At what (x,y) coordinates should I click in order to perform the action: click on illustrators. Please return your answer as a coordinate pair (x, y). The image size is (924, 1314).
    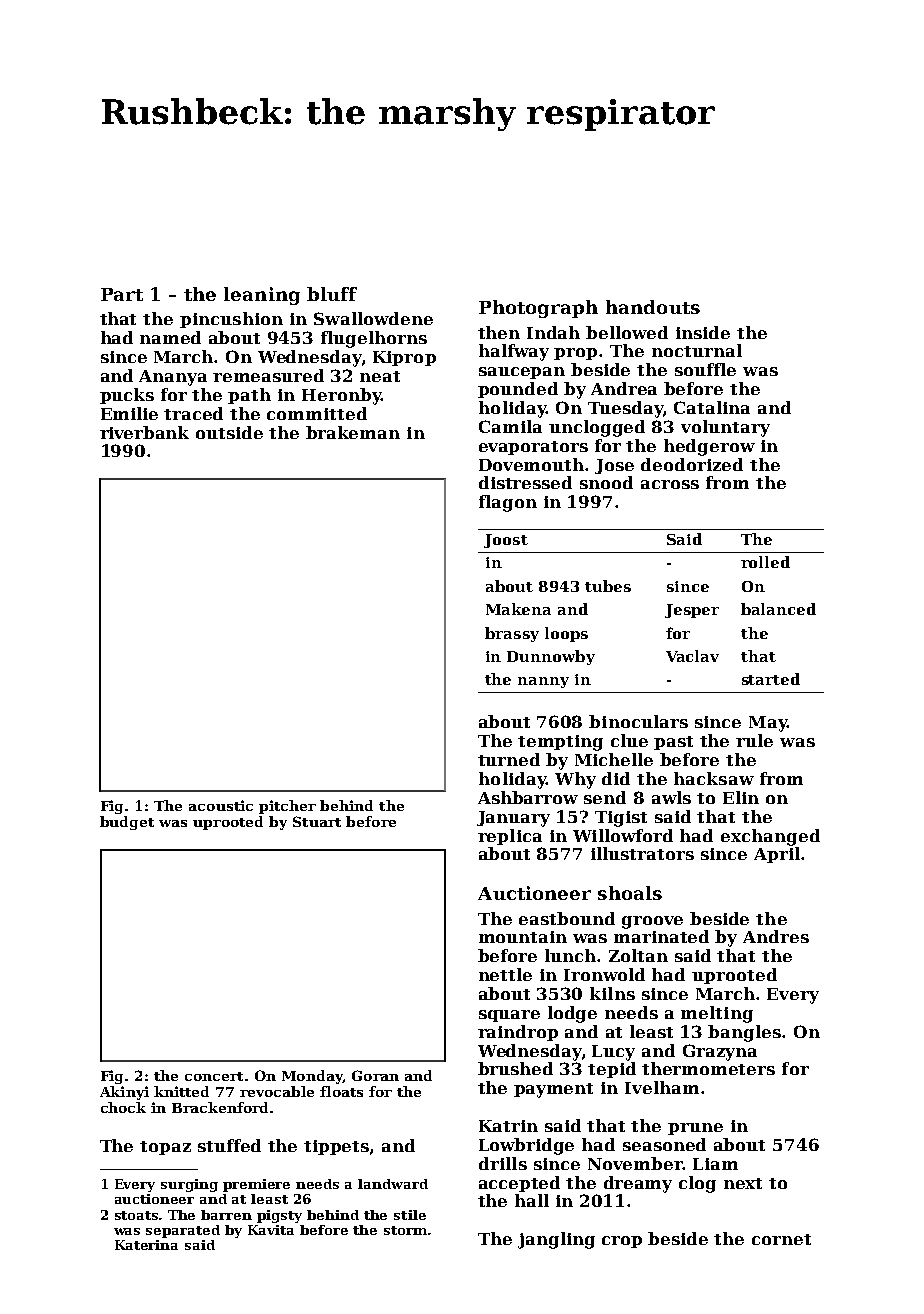
    Looking at the image, I should click on (642, 853).
